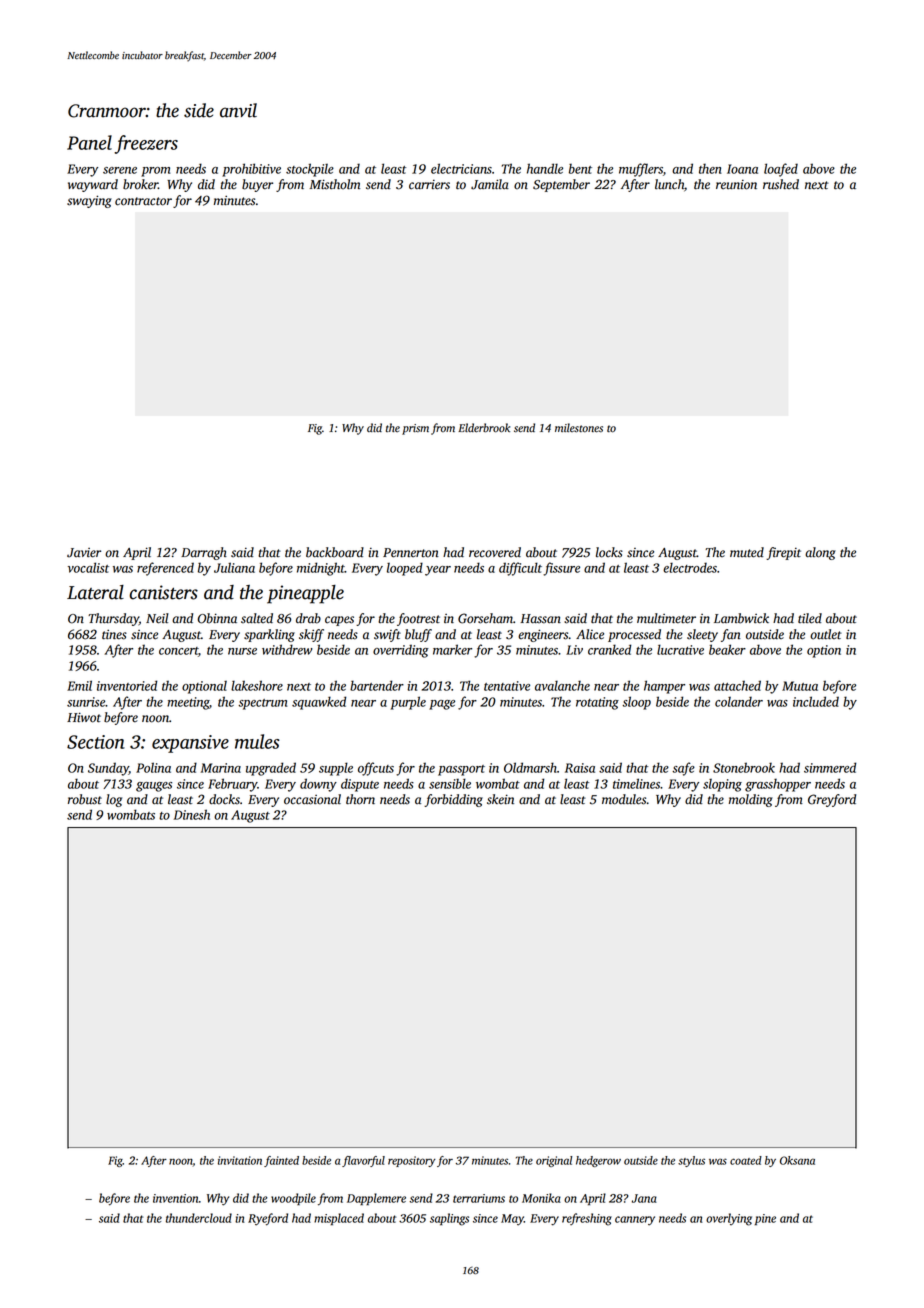 The height and width of the image is (1308, 924). What do you see at coordinates (736, 185) in the image?
I see `reunion` at bounding box center [736, 185].
